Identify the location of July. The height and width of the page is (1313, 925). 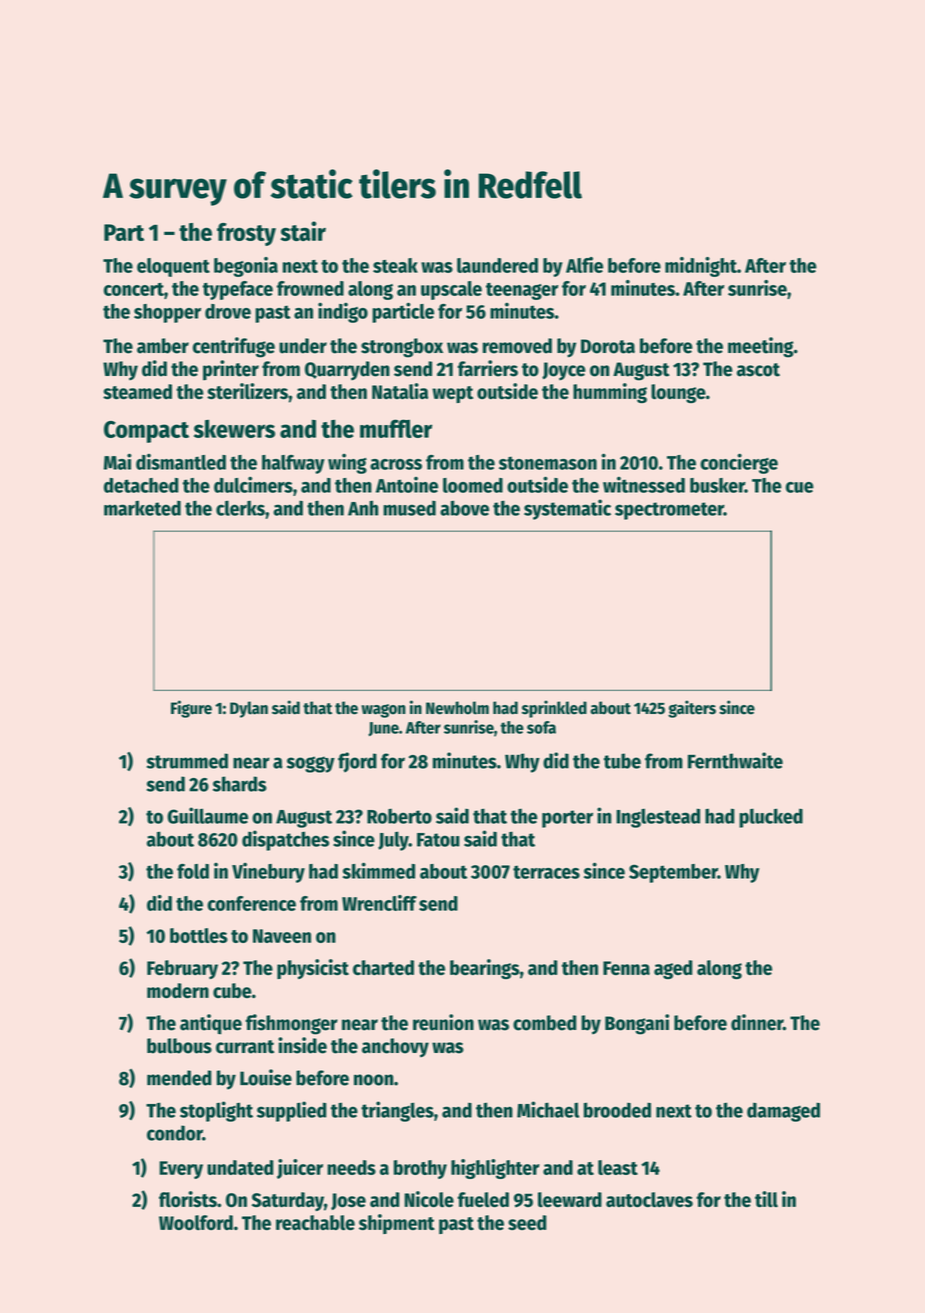
(393, 841).
